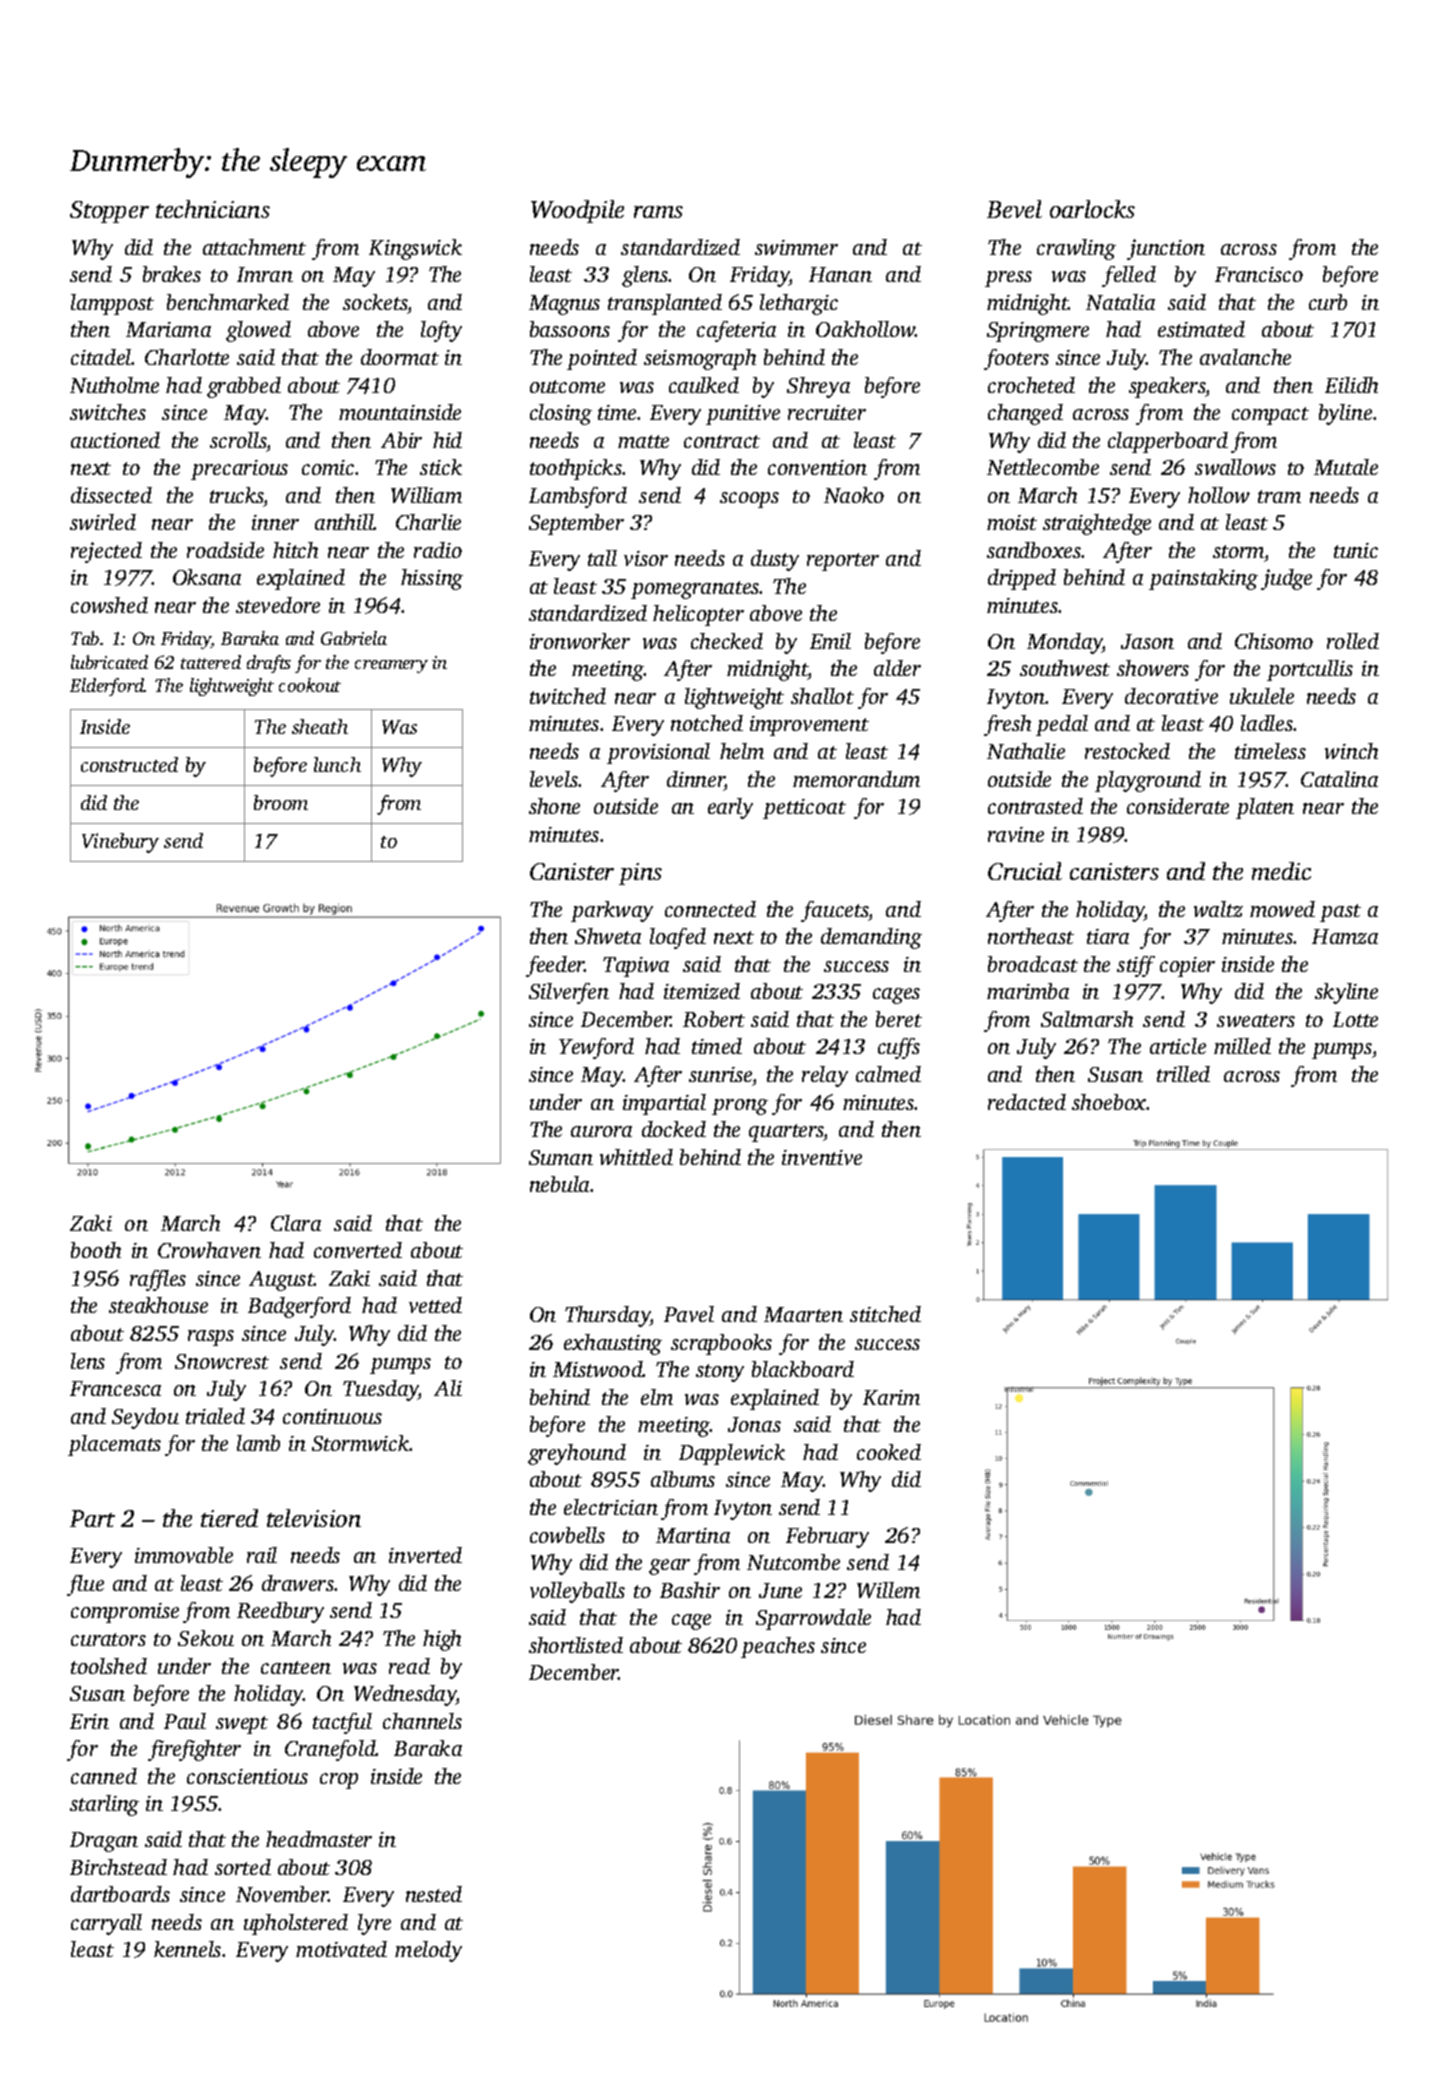 Image resolution: width=1450 pixels, height=2100 pixels. I want to click on oarlocks, so click(1092, 209).
